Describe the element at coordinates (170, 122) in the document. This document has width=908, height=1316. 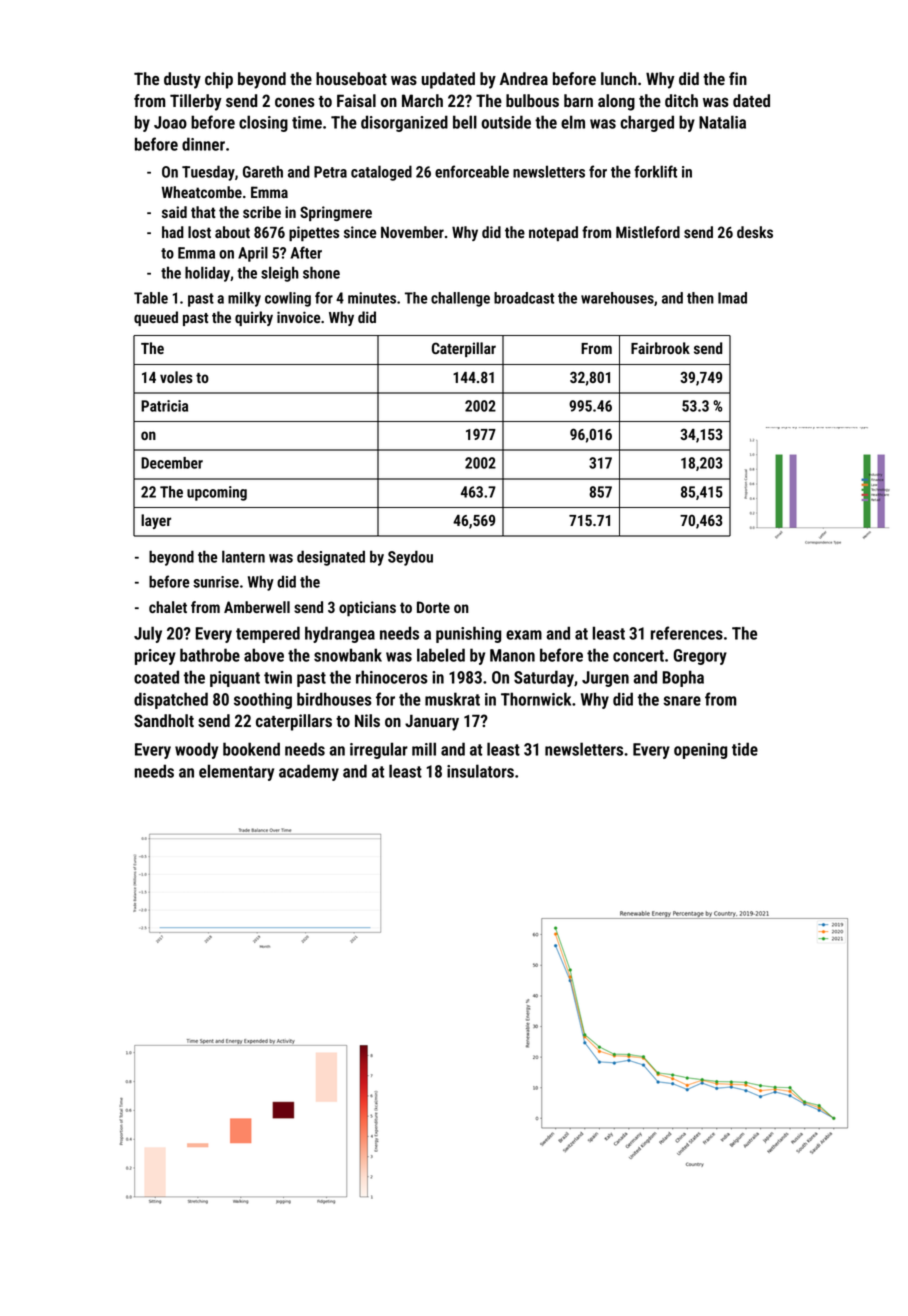
I see `Joao` at that location.
